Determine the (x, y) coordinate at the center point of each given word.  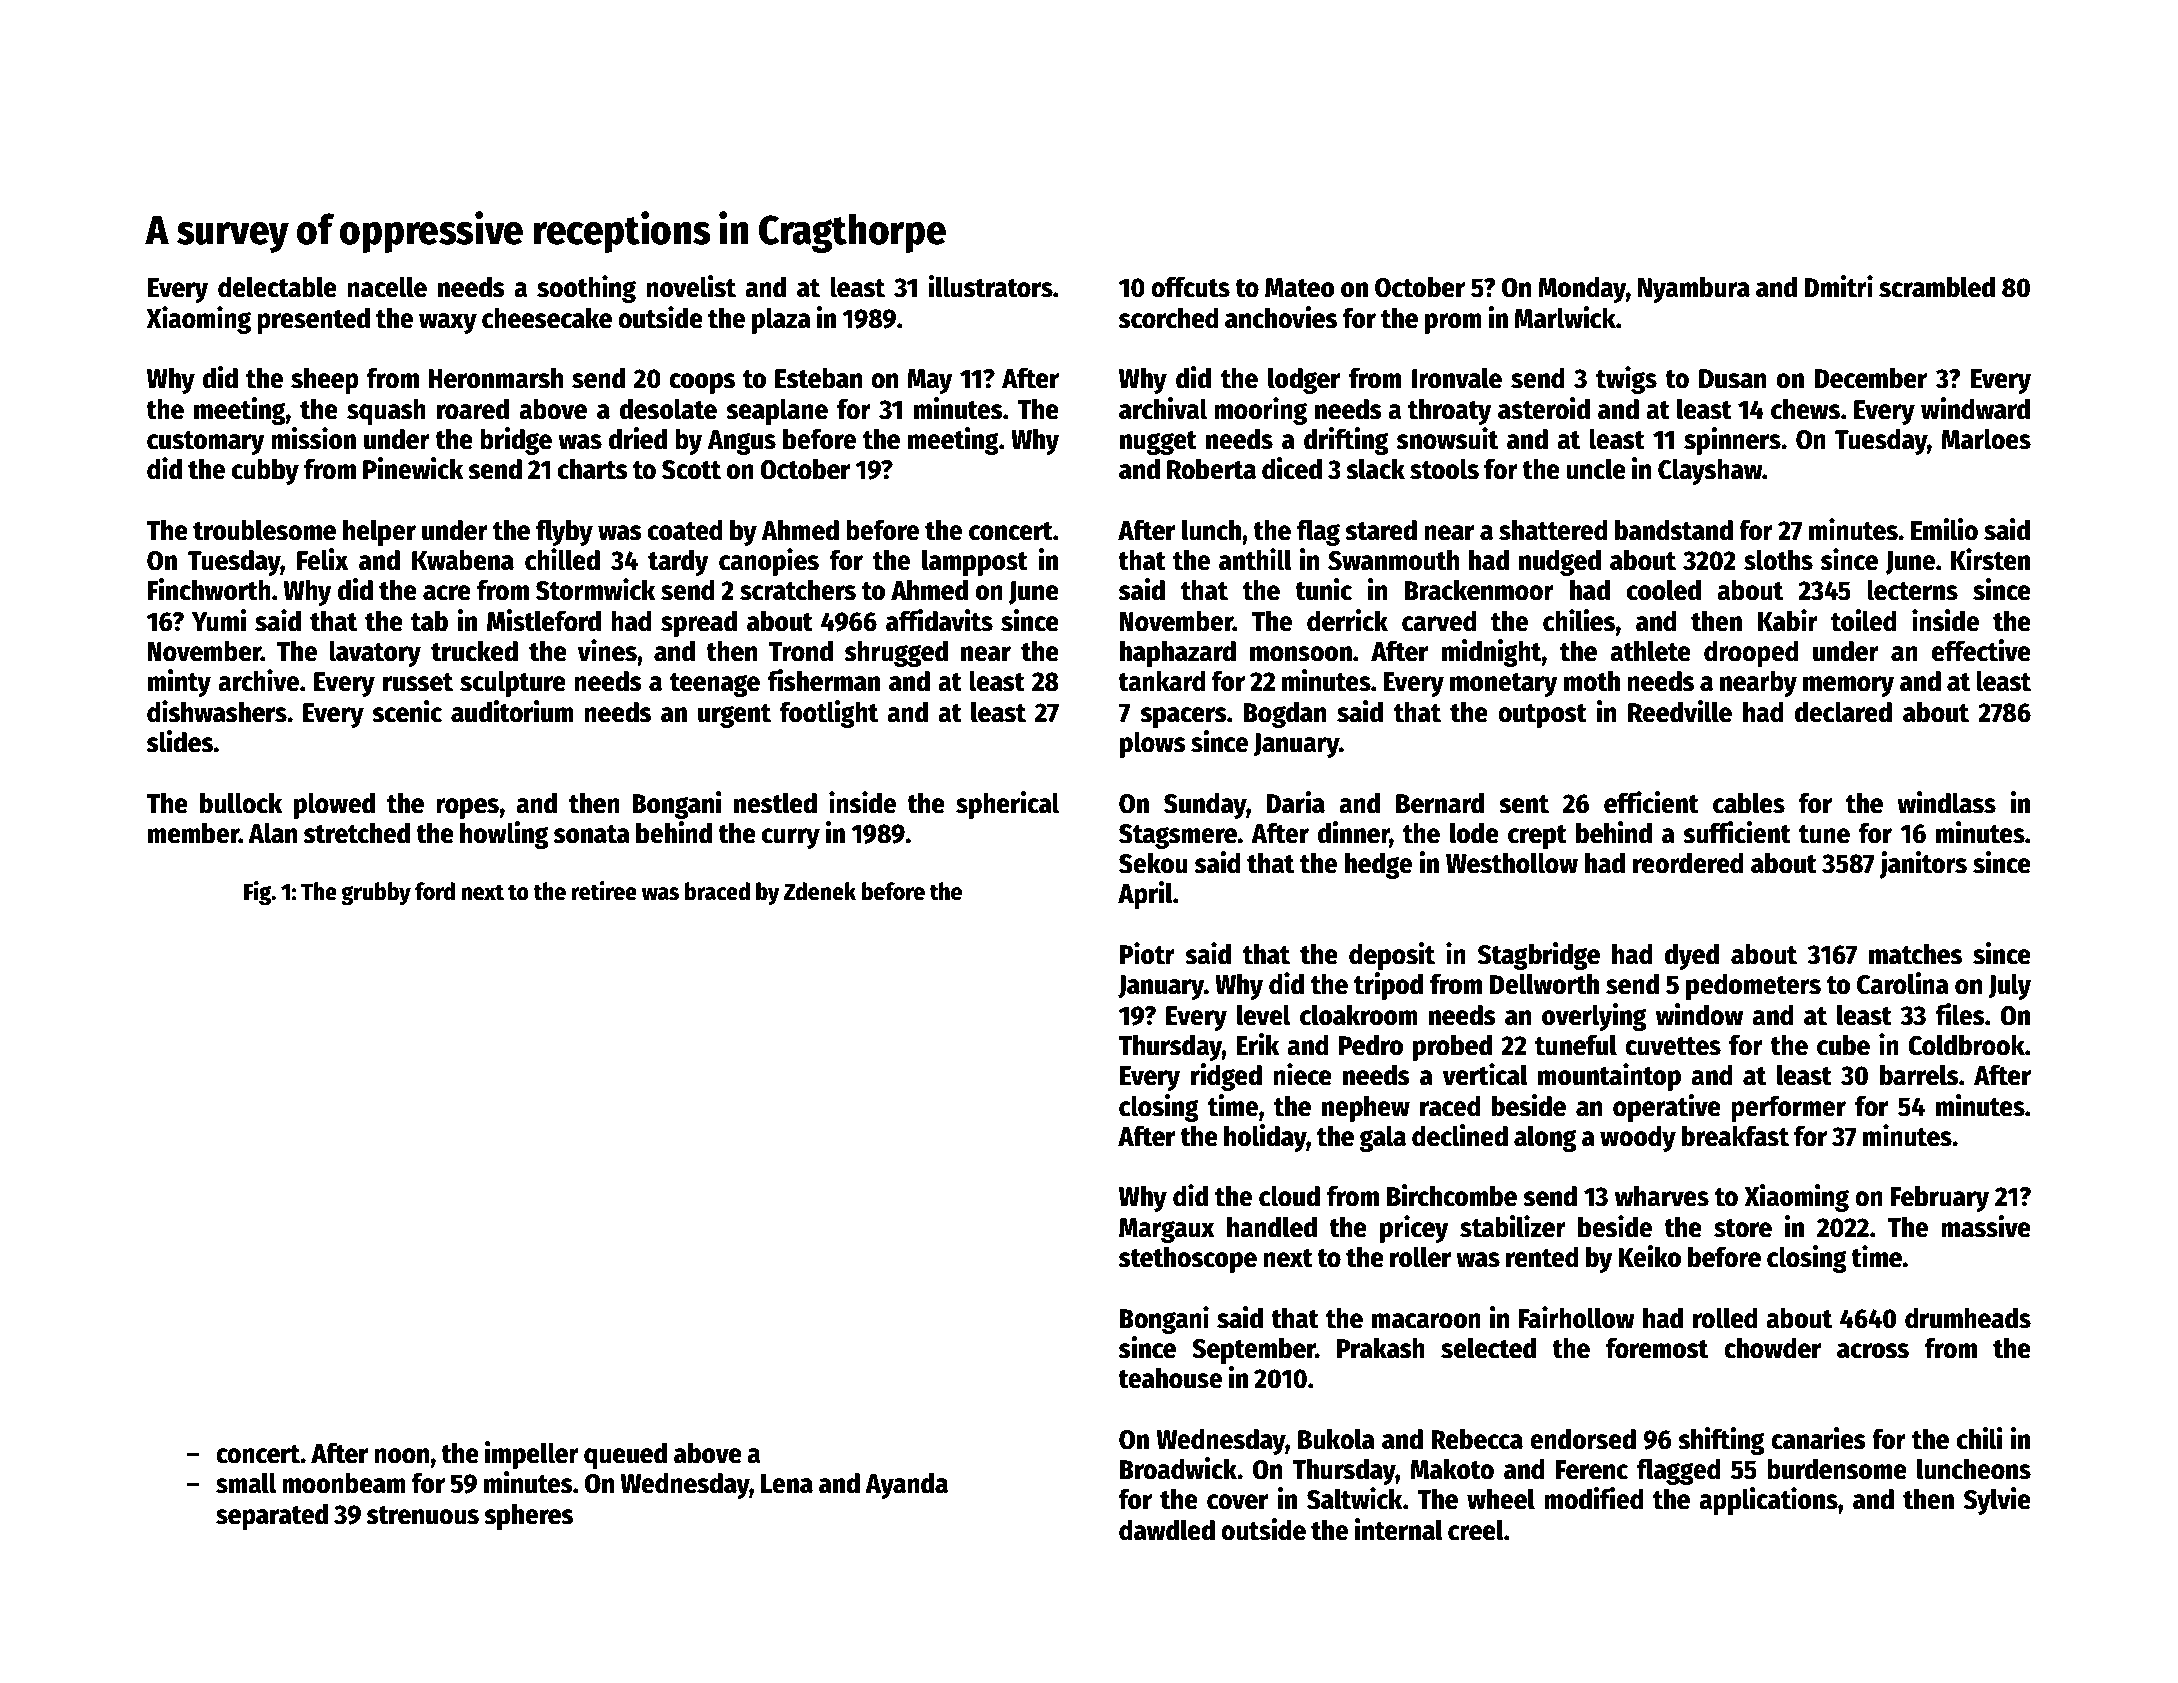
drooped (1751, 653)
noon (401, 1456)
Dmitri (1838, 286)
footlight (829, 714)
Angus (742, 442)
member (193, 833)
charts (593, 469)
